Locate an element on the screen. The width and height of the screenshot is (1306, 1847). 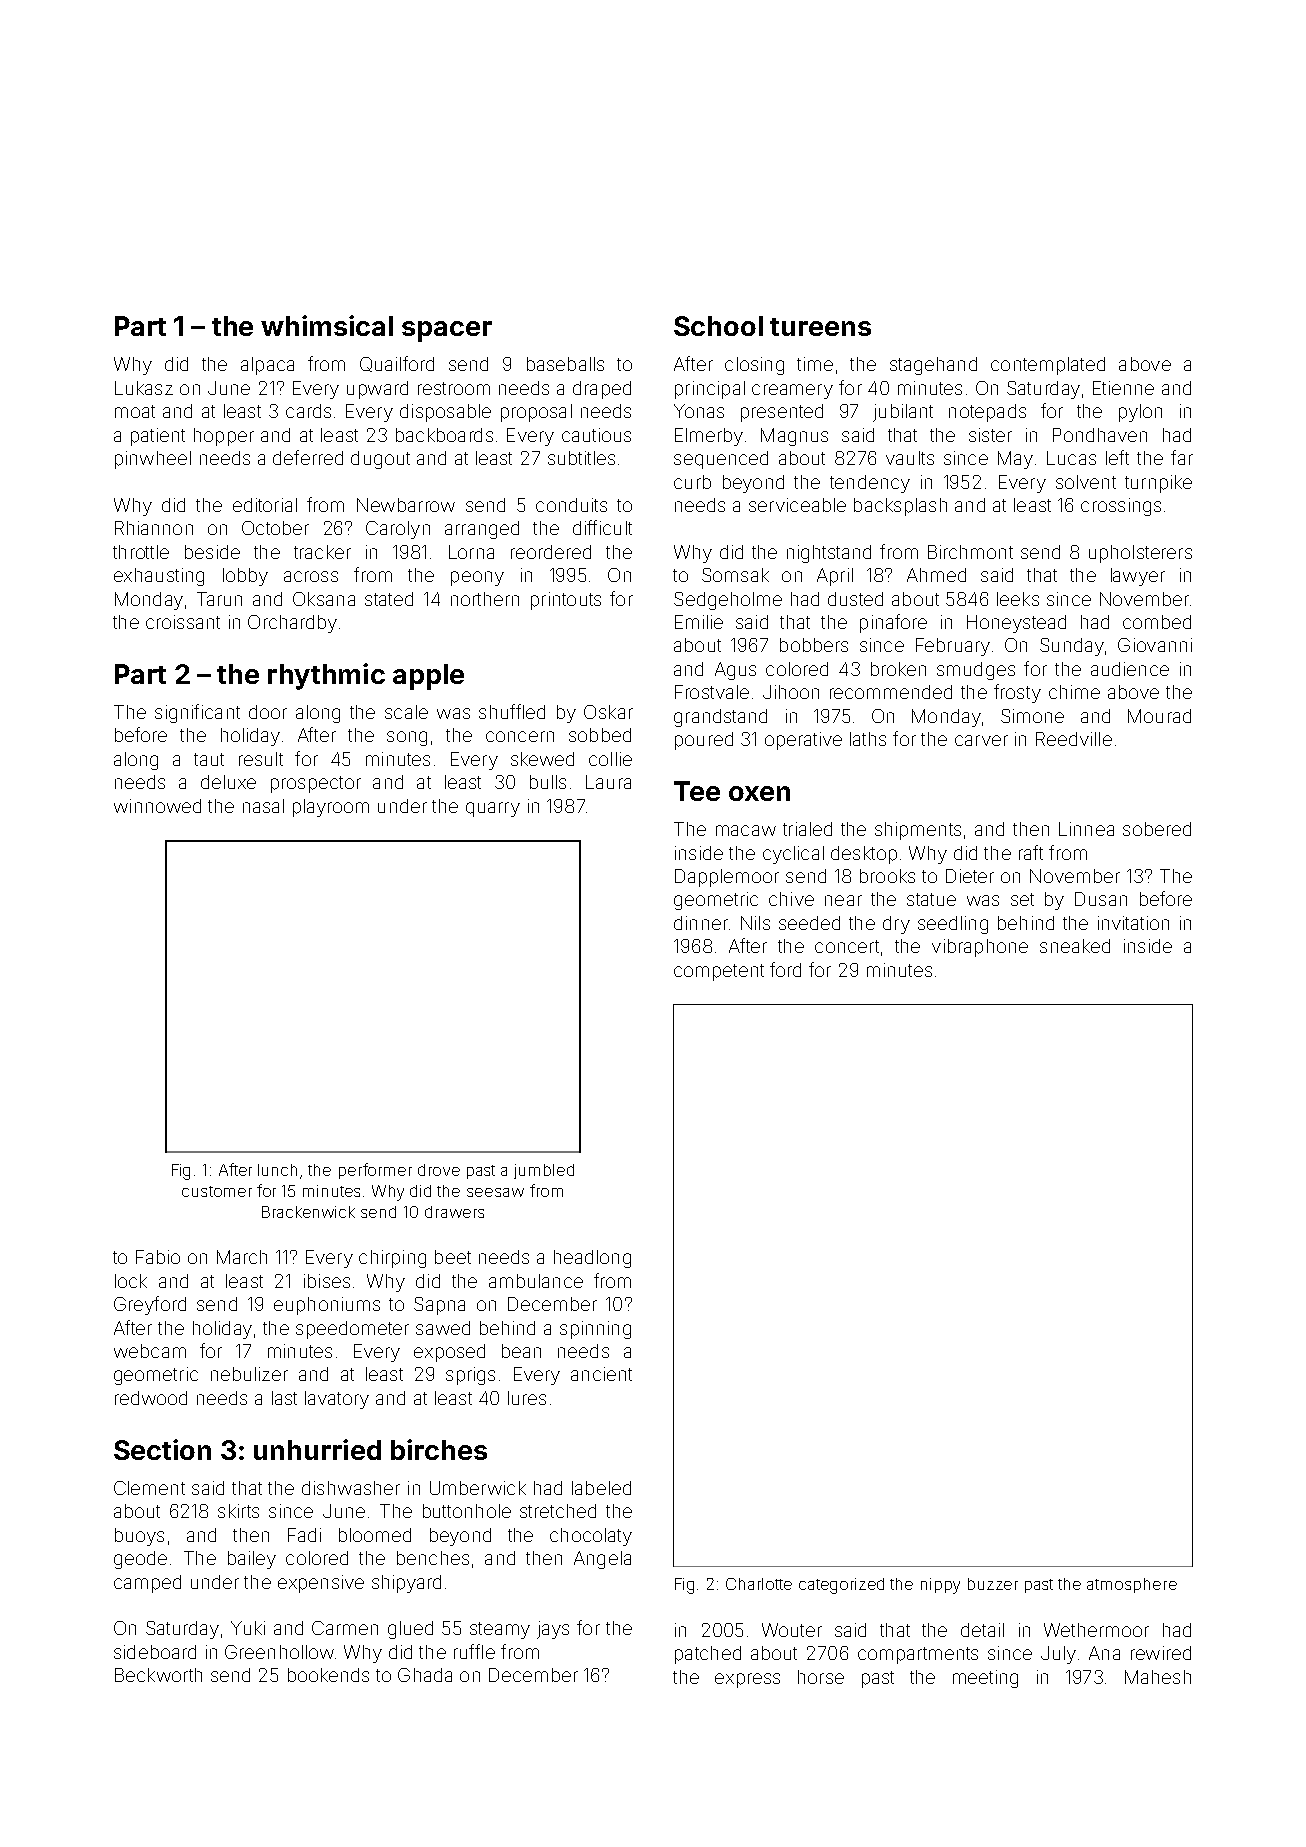
Nils is located at coordinates (755, 923).
